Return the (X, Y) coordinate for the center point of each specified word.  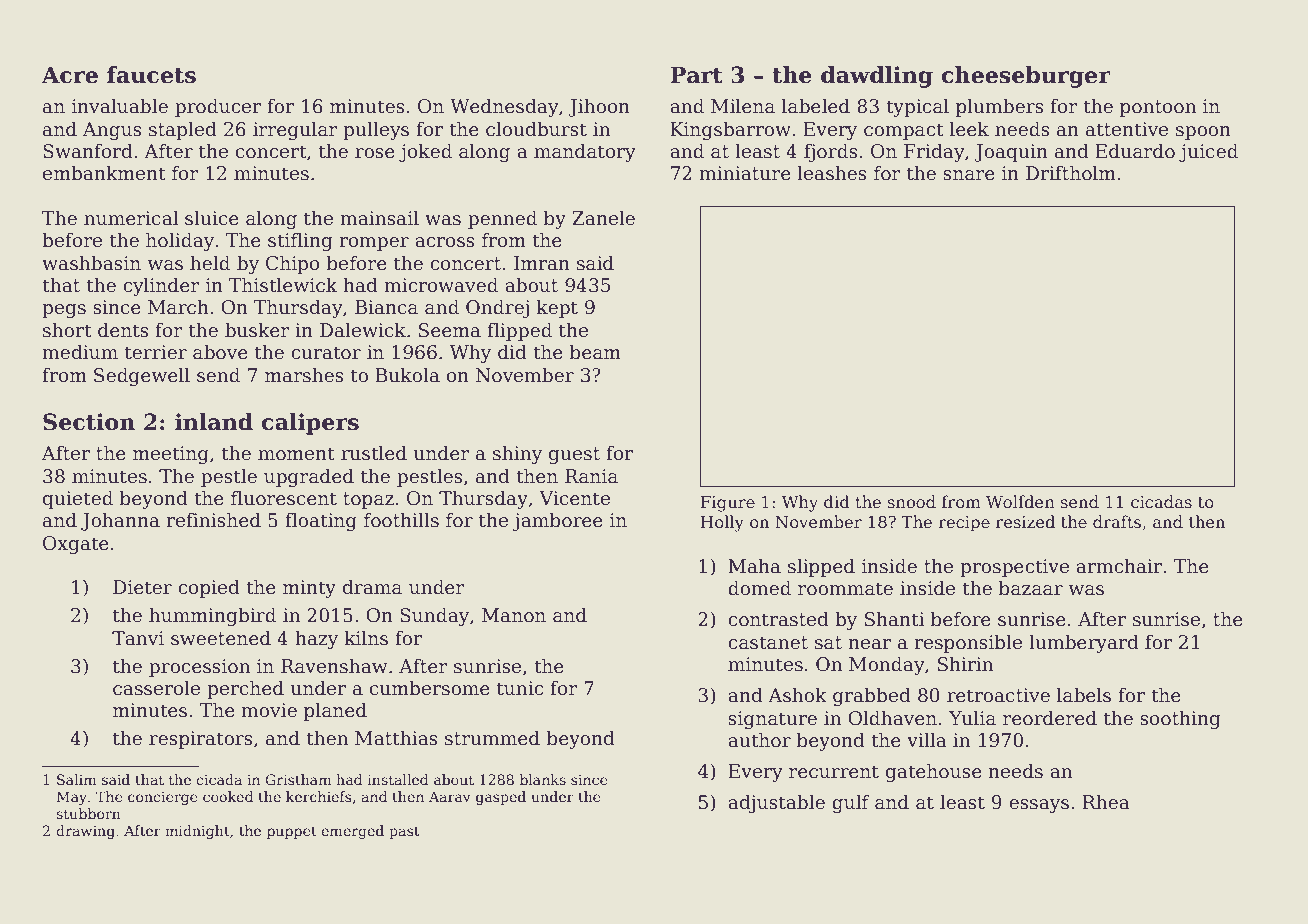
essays (1039, 806)
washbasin (91, 263)
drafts (1117, 522)
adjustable (776, 803)
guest (574, 455)
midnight (197, 832)
